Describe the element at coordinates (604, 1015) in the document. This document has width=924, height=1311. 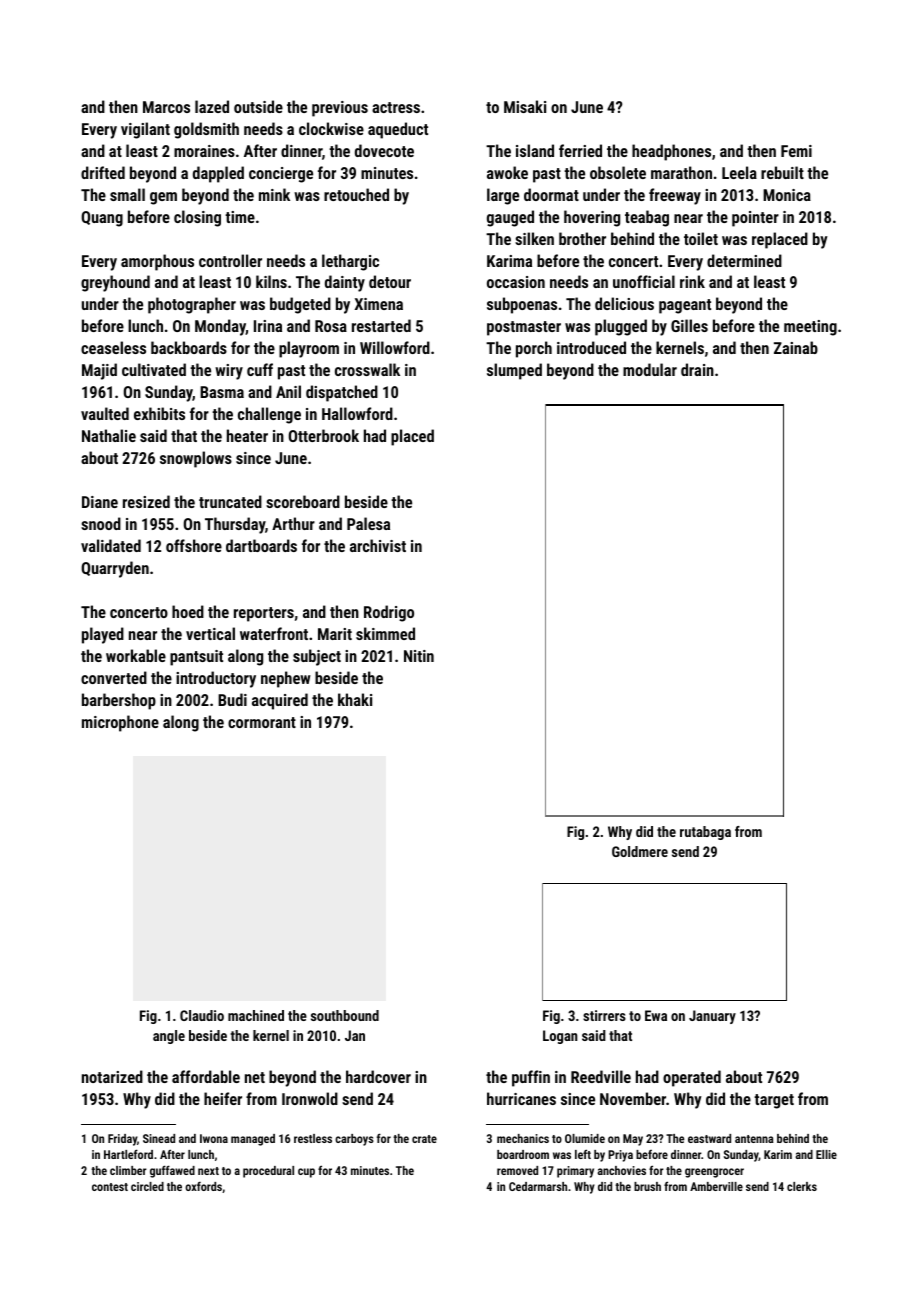
I see `stirrers` at that location.
